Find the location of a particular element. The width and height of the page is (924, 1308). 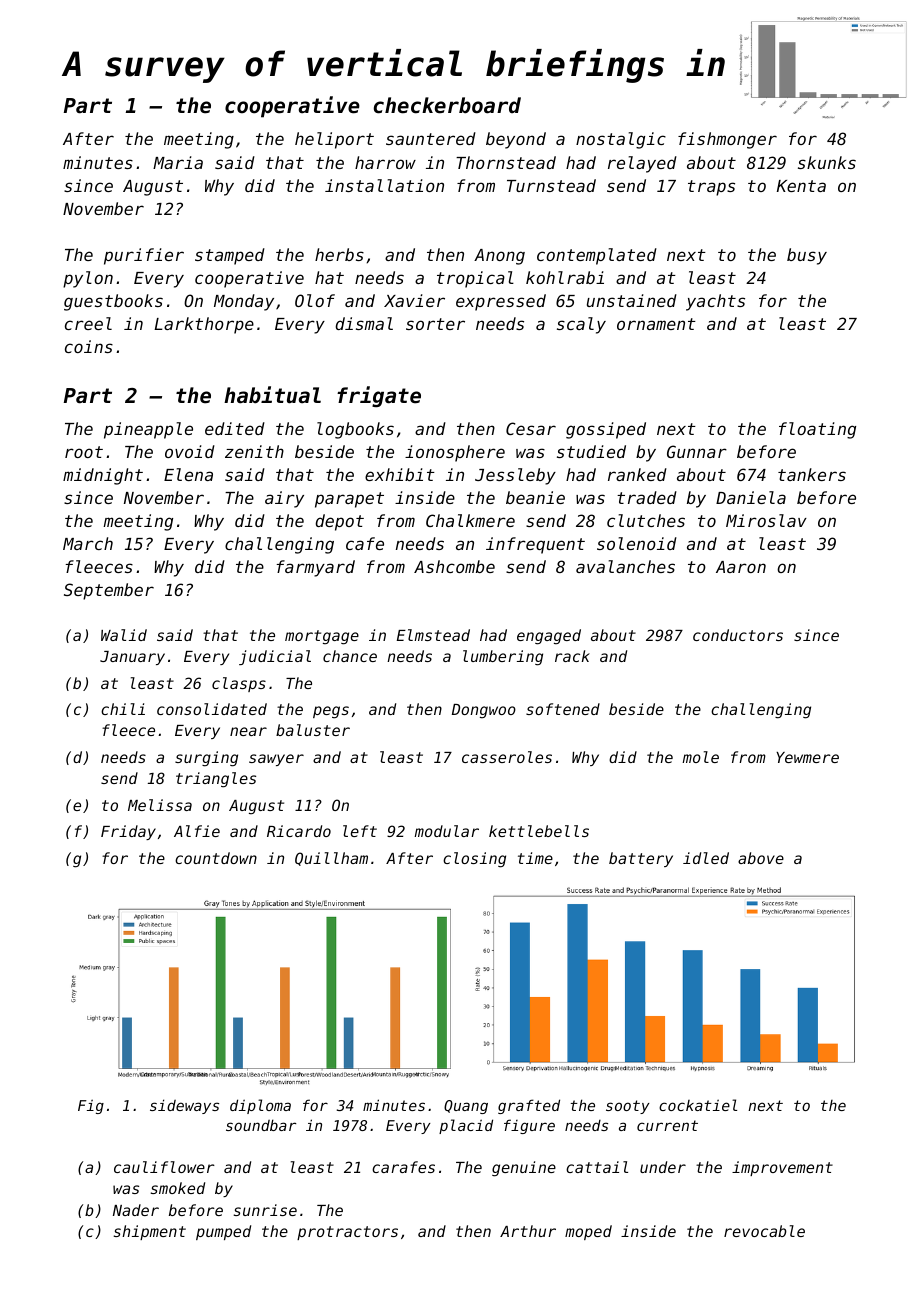

logbooks is located at coordinates (355, 430).
